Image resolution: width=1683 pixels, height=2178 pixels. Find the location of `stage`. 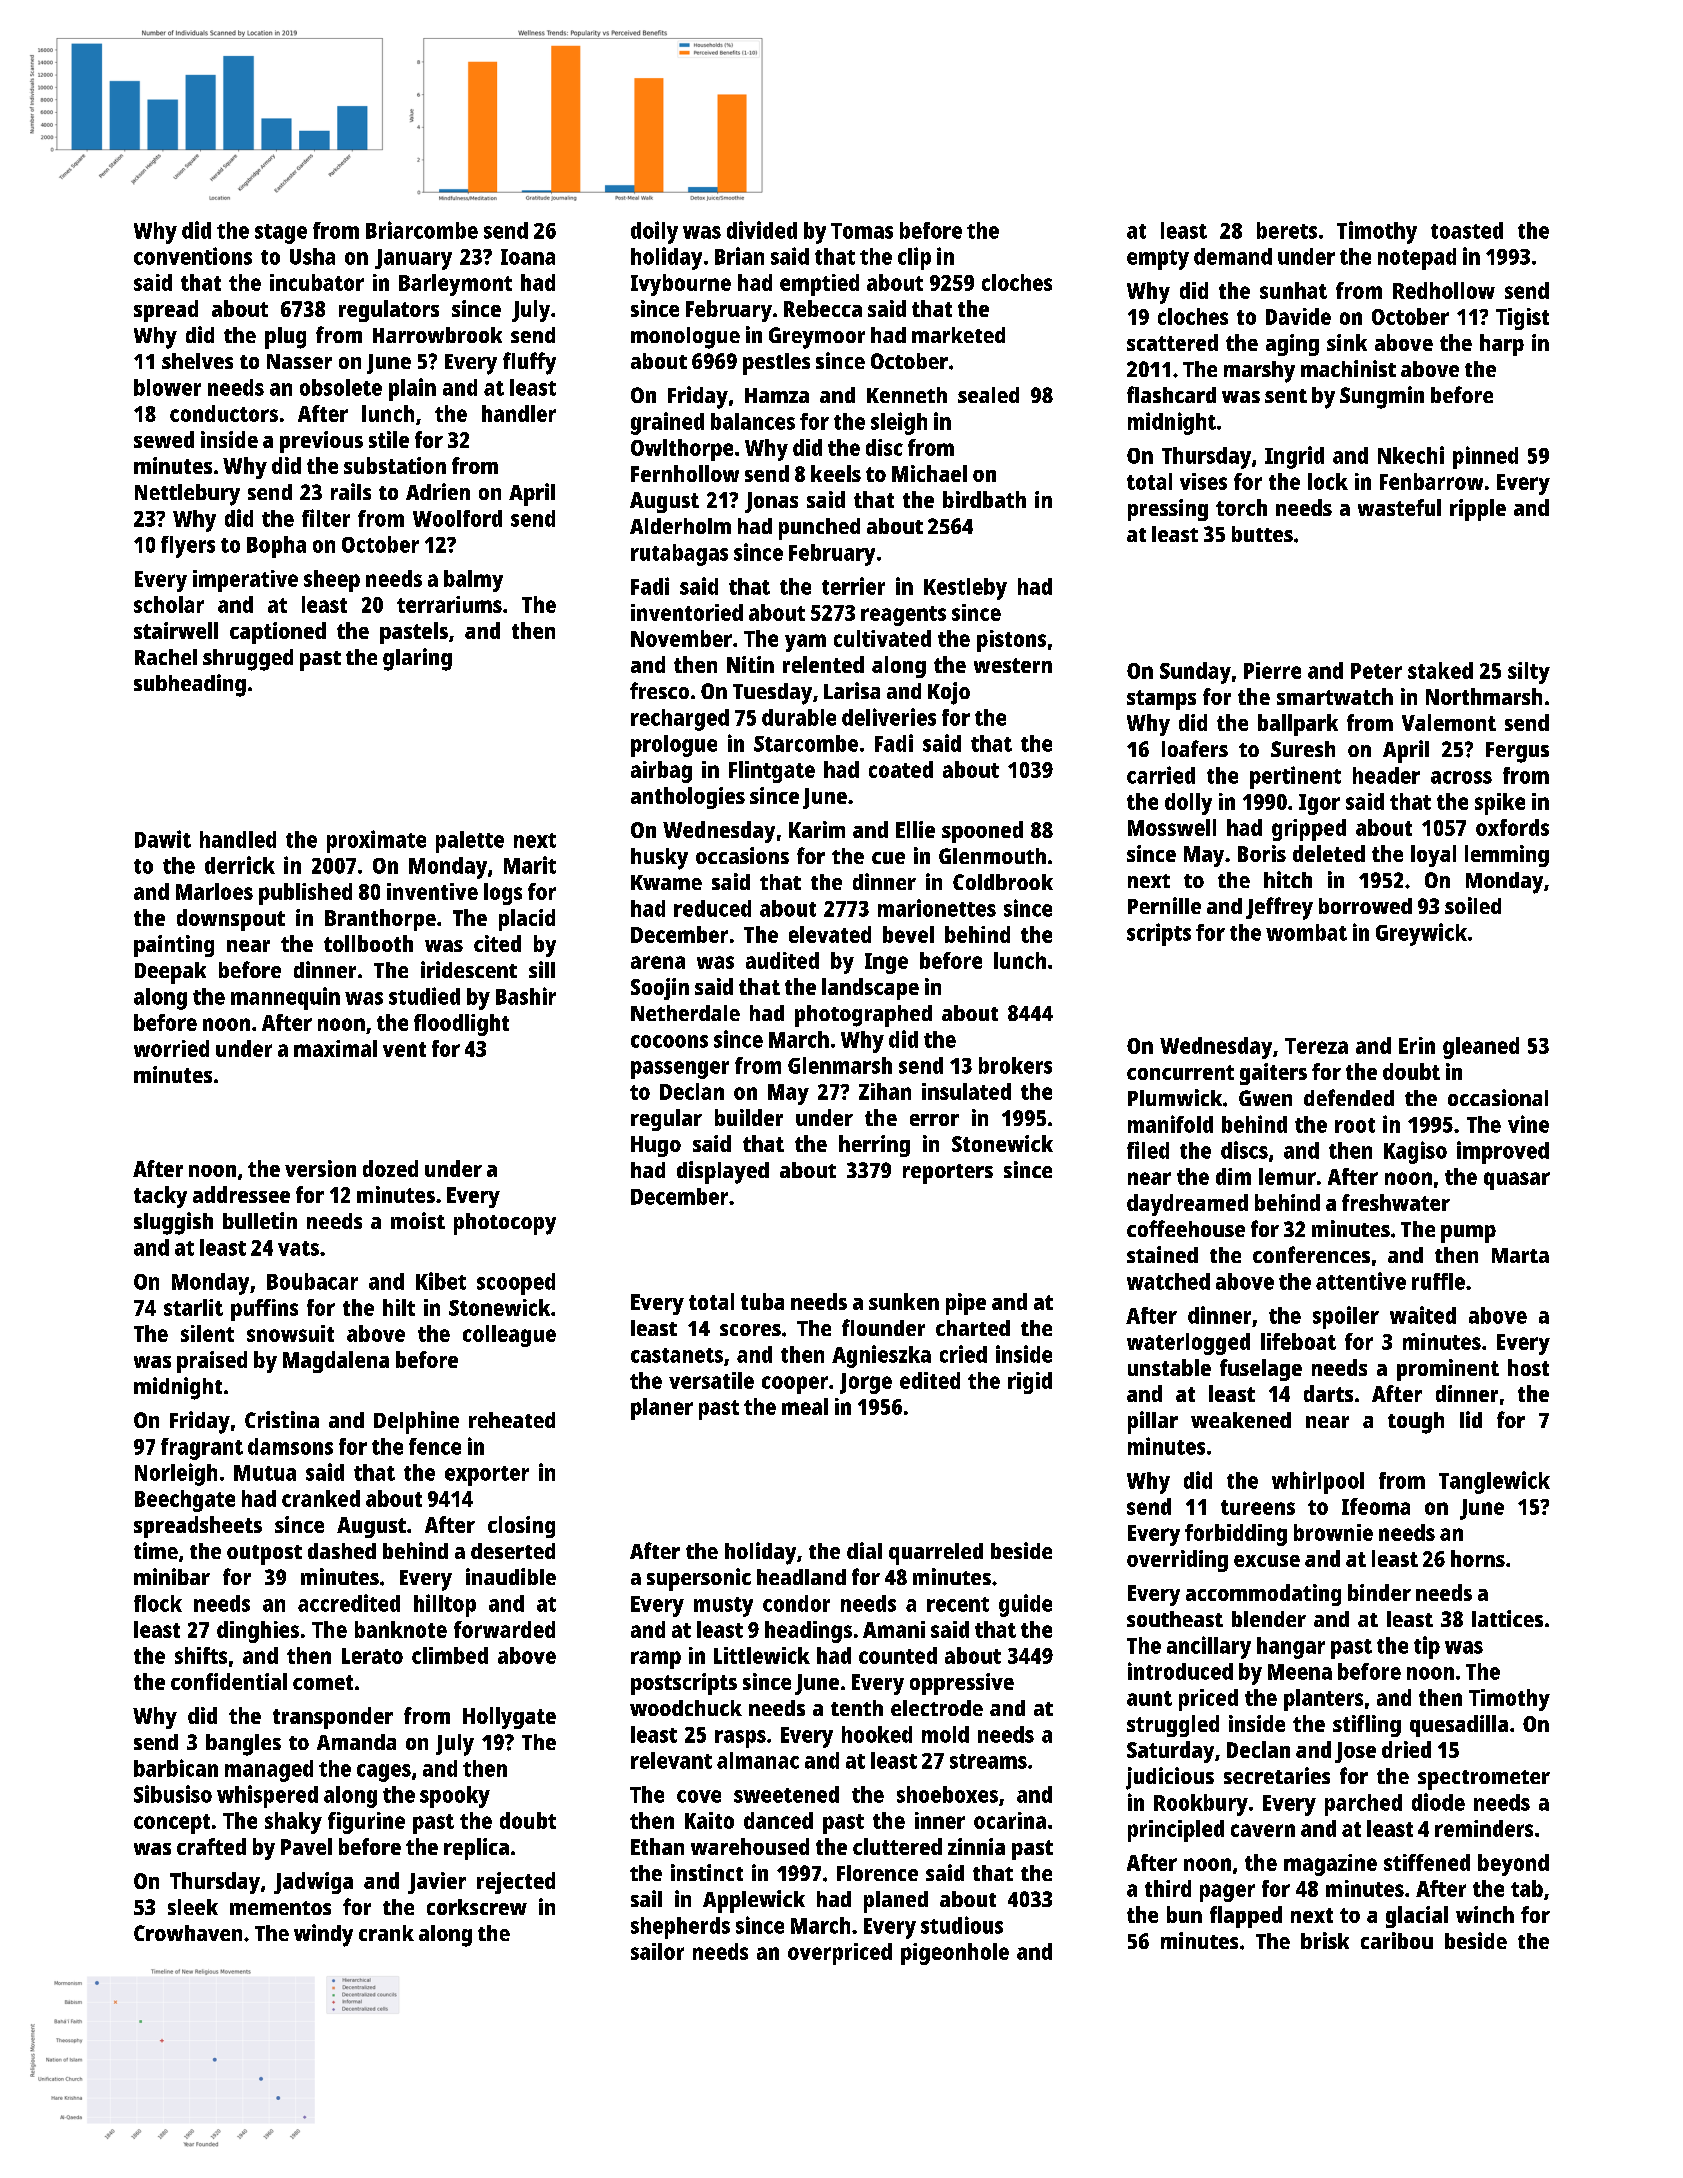

stage is located at coordinates (281, 234).
